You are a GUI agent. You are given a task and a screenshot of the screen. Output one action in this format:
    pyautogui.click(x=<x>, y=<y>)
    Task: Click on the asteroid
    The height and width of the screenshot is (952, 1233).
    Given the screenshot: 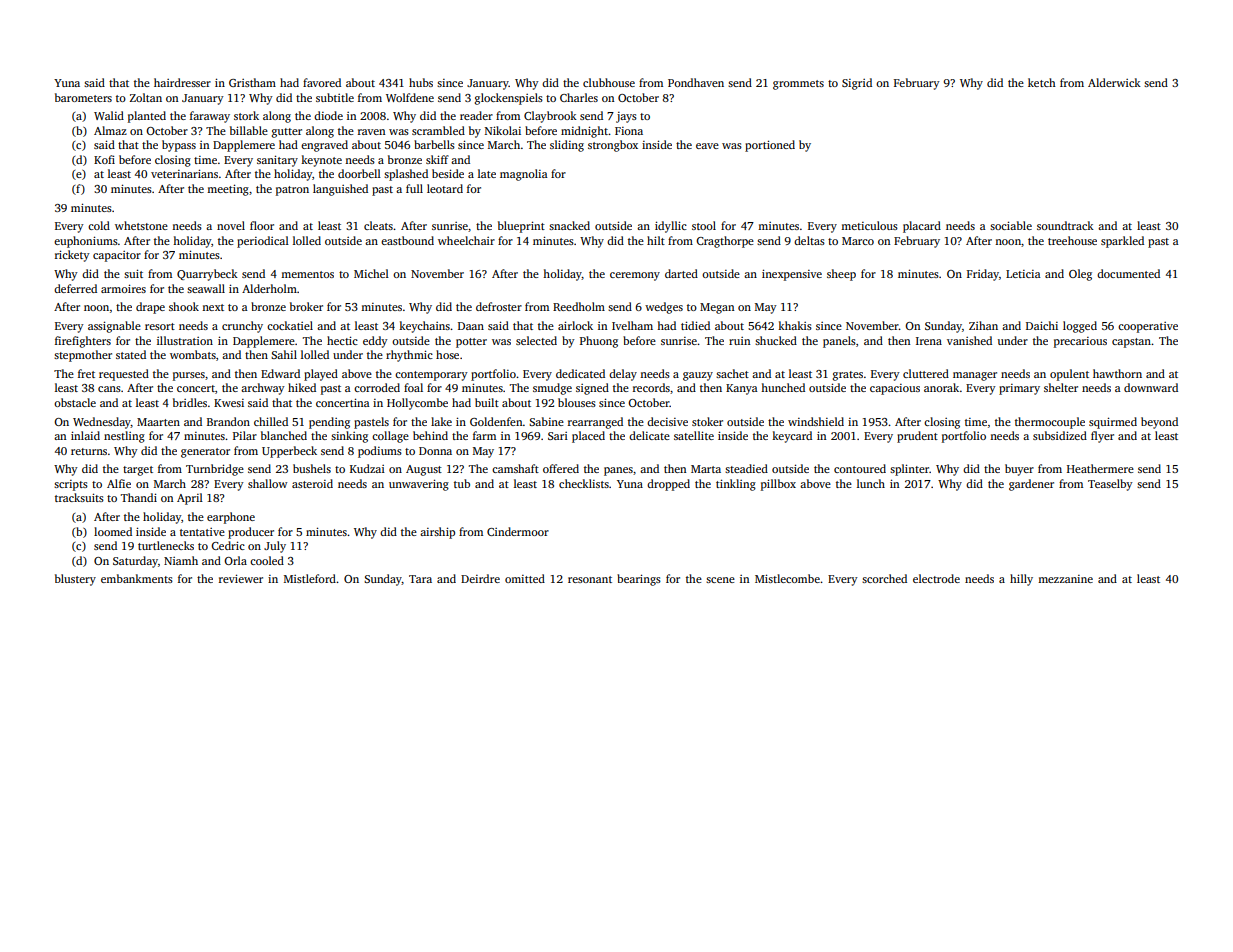 What is the action you would take?
    pyautogui.click(x=312, y=483)
